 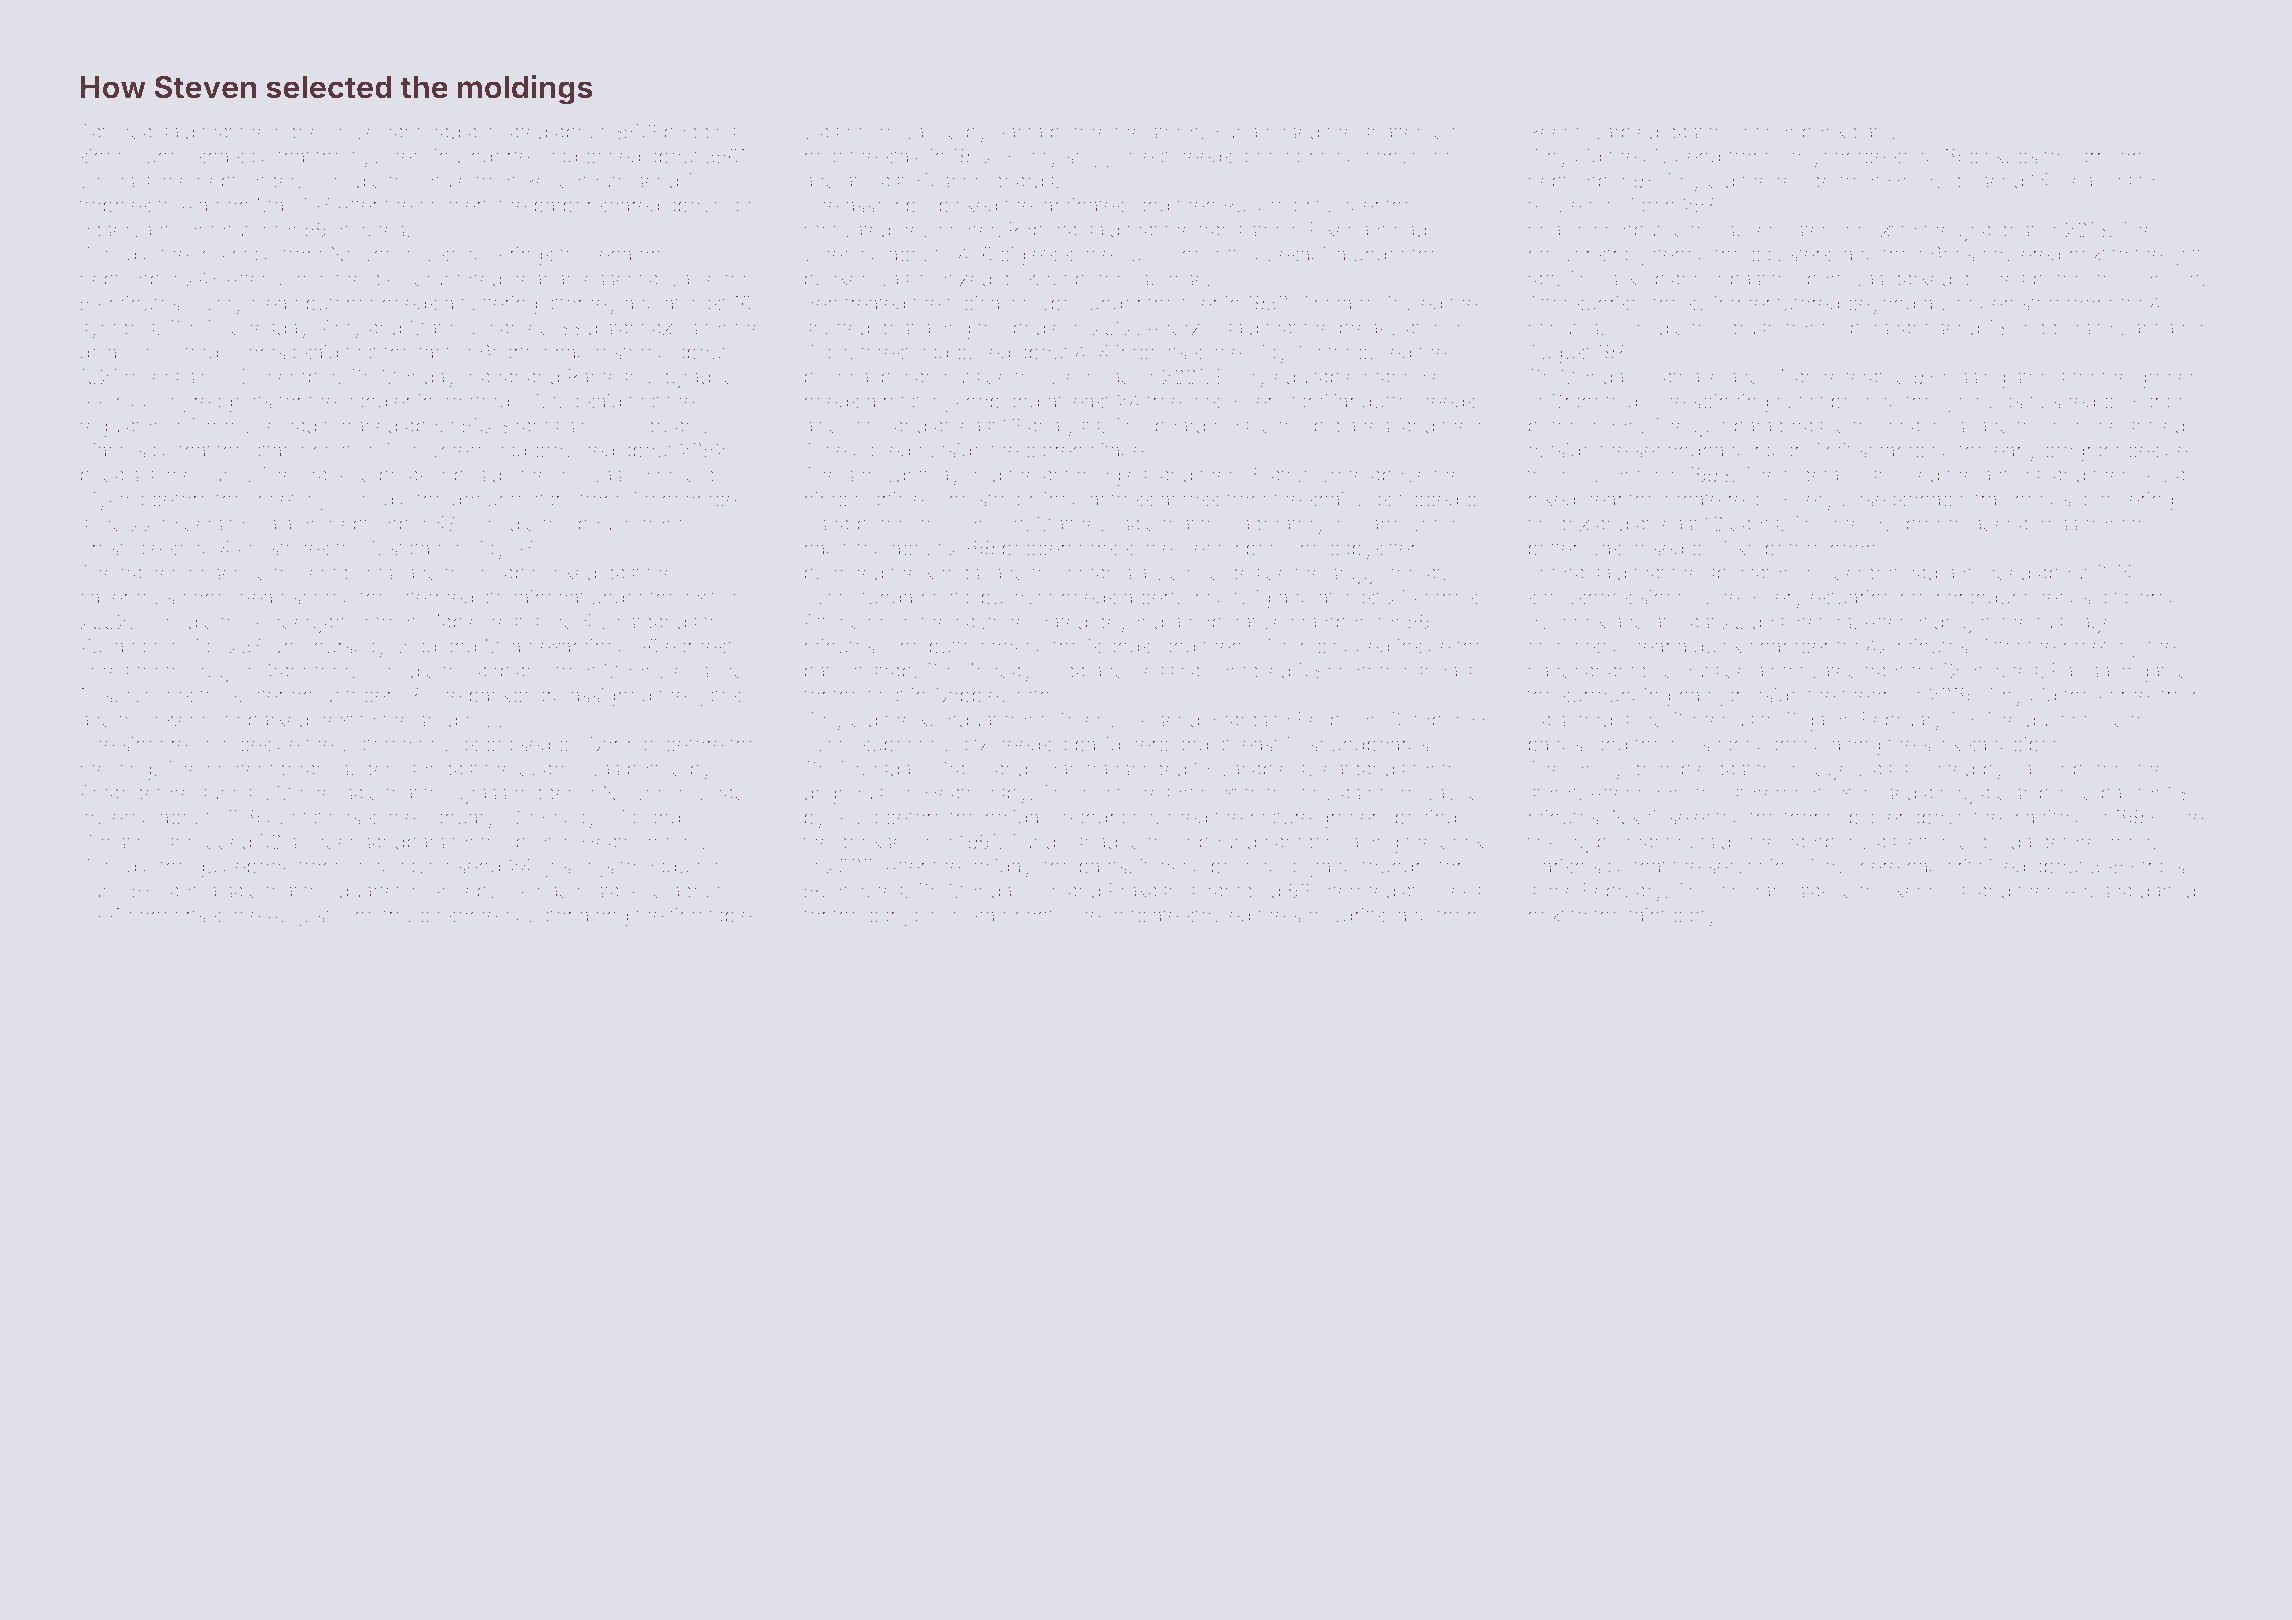 What do you see at coordinates (908, 380) in the page?
I see `pecan` at bounding box center [908, 380].
